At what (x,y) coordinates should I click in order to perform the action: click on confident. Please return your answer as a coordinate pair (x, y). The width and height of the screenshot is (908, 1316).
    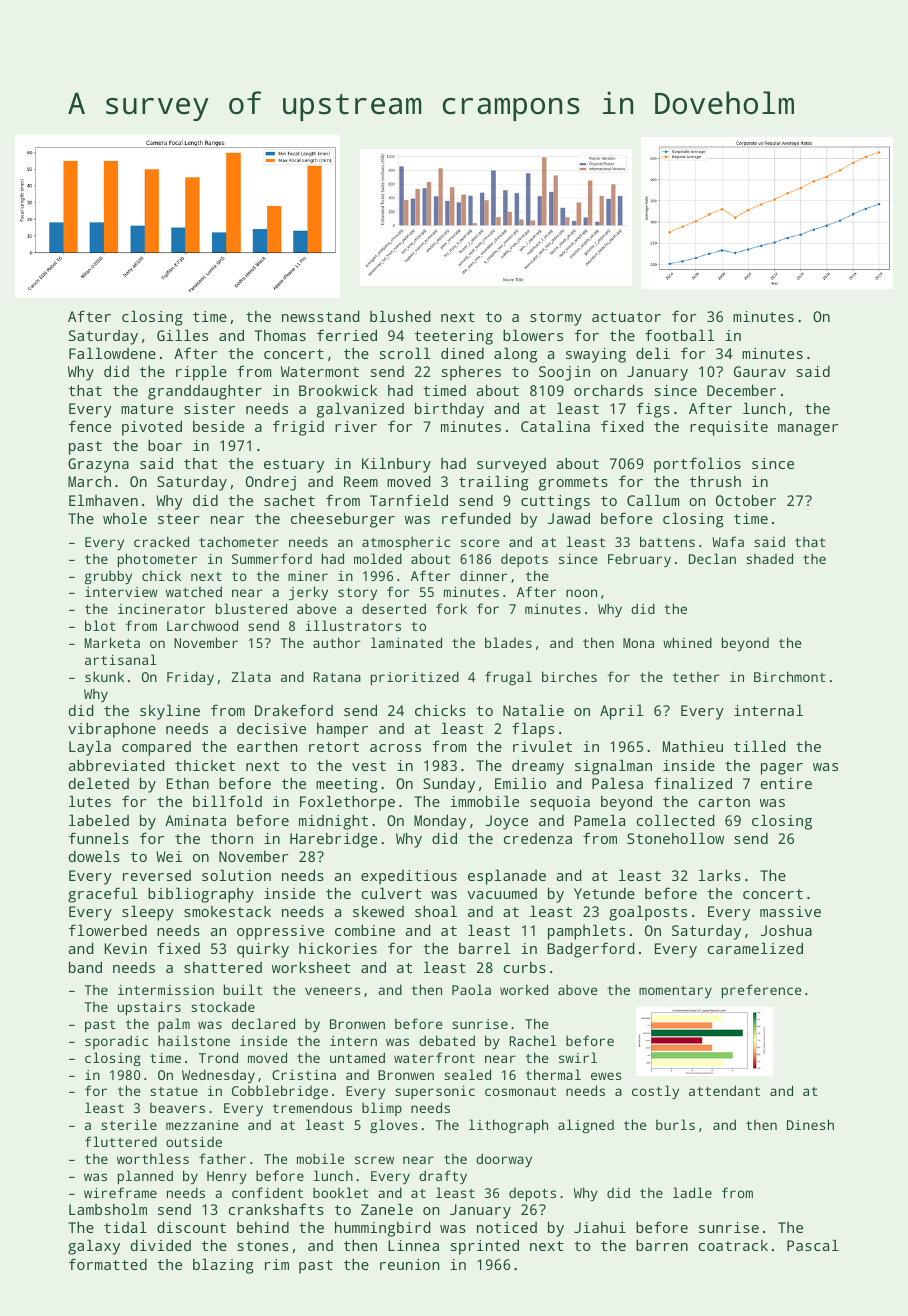
    Looking at the image, I should click on (267, 1192).
